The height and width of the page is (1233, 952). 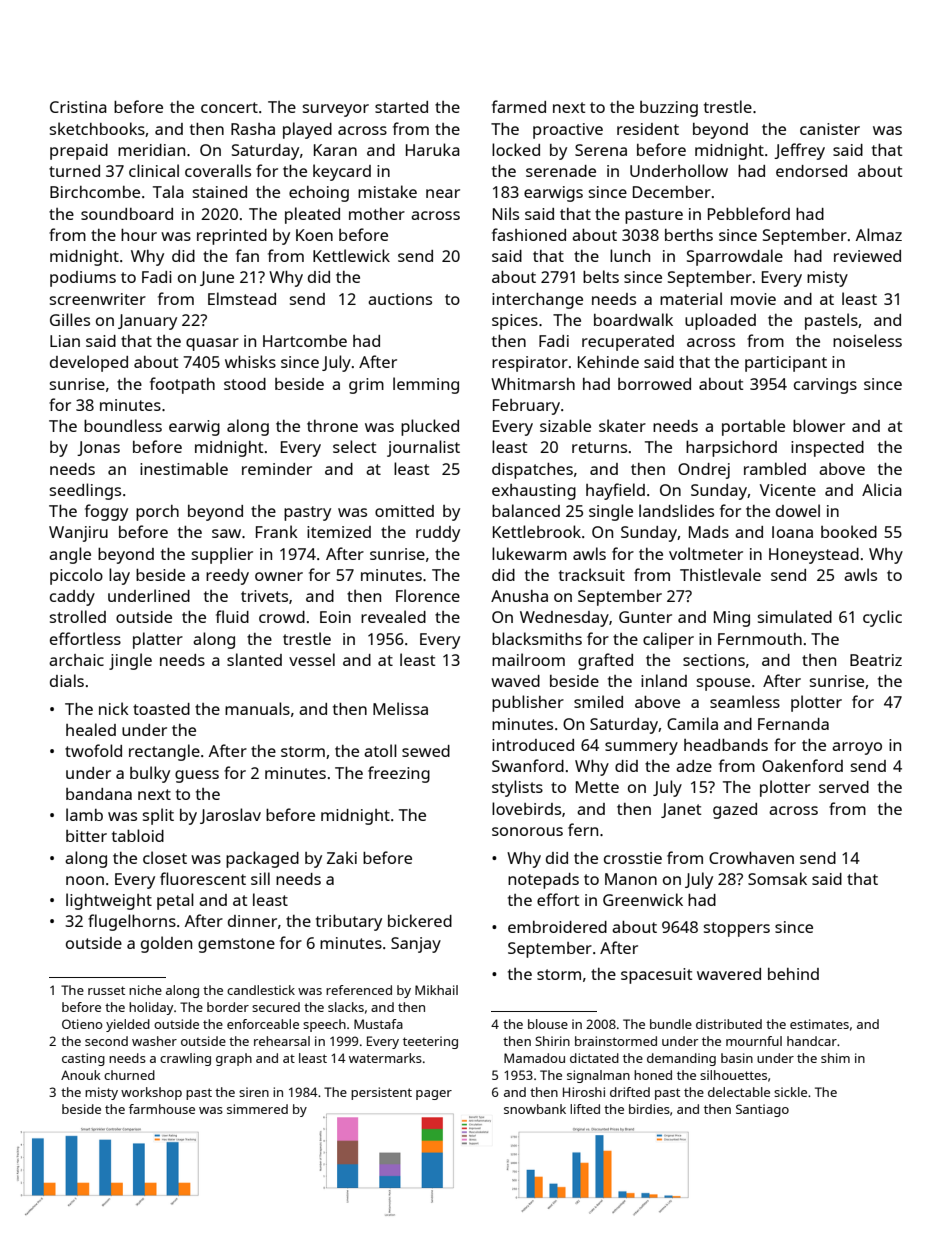 What do you see at coordinates (162, 1109) in the page?
I see `farmhouse` at bounding box center [162, 1109].
